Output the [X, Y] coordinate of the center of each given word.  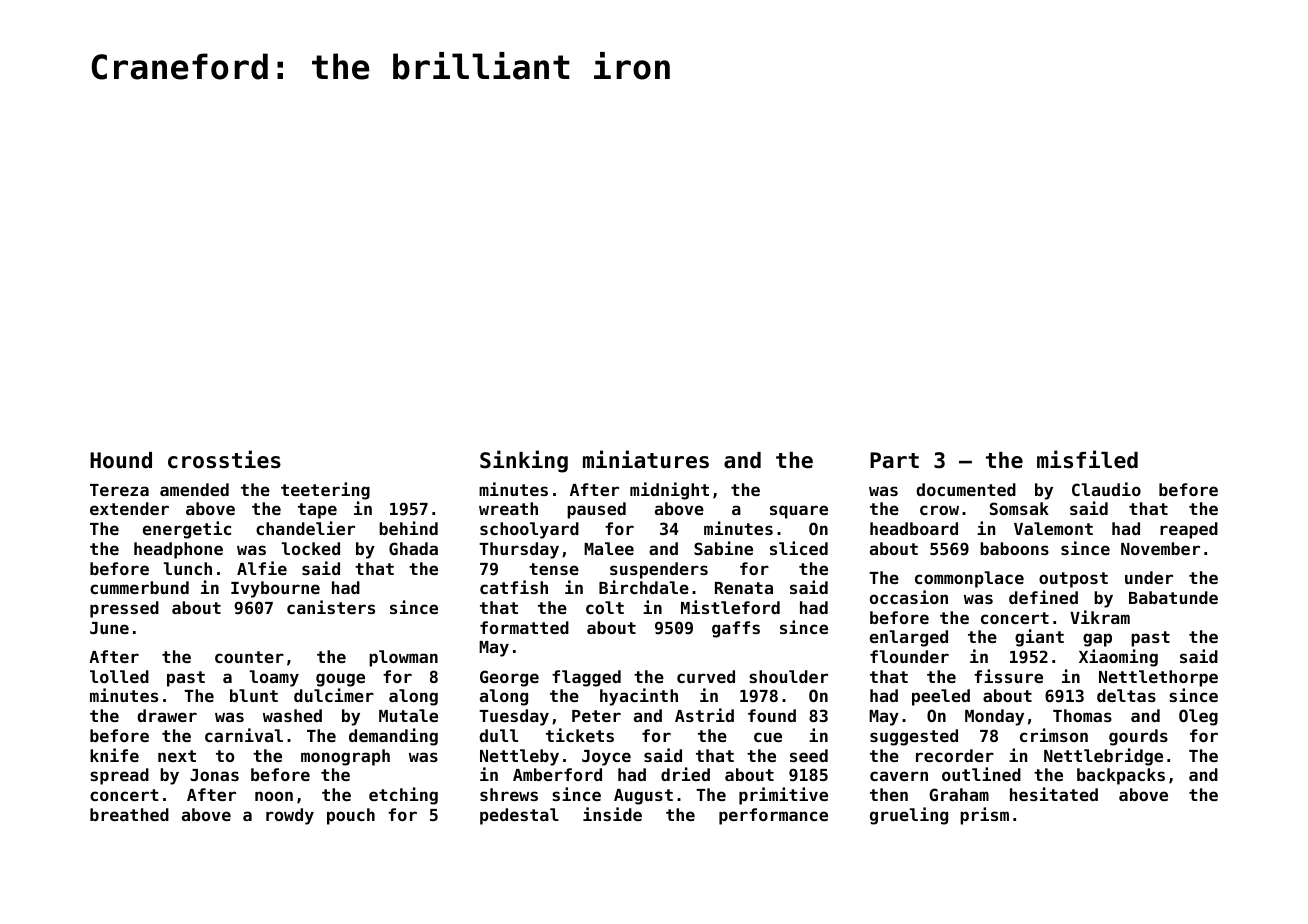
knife [114, 755]
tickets [580, 735]
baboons [1014, 548]
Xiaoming [1118, 658]
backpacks [1121, 776]
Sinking [524, 461]
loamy [274, 678]
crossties [224, 459]
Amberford [557, 774]
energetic [187, 530]
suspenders [659, 570]
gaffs [736, 629]
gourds [1138, 737]
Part [894, 460]
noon [274, 796]
